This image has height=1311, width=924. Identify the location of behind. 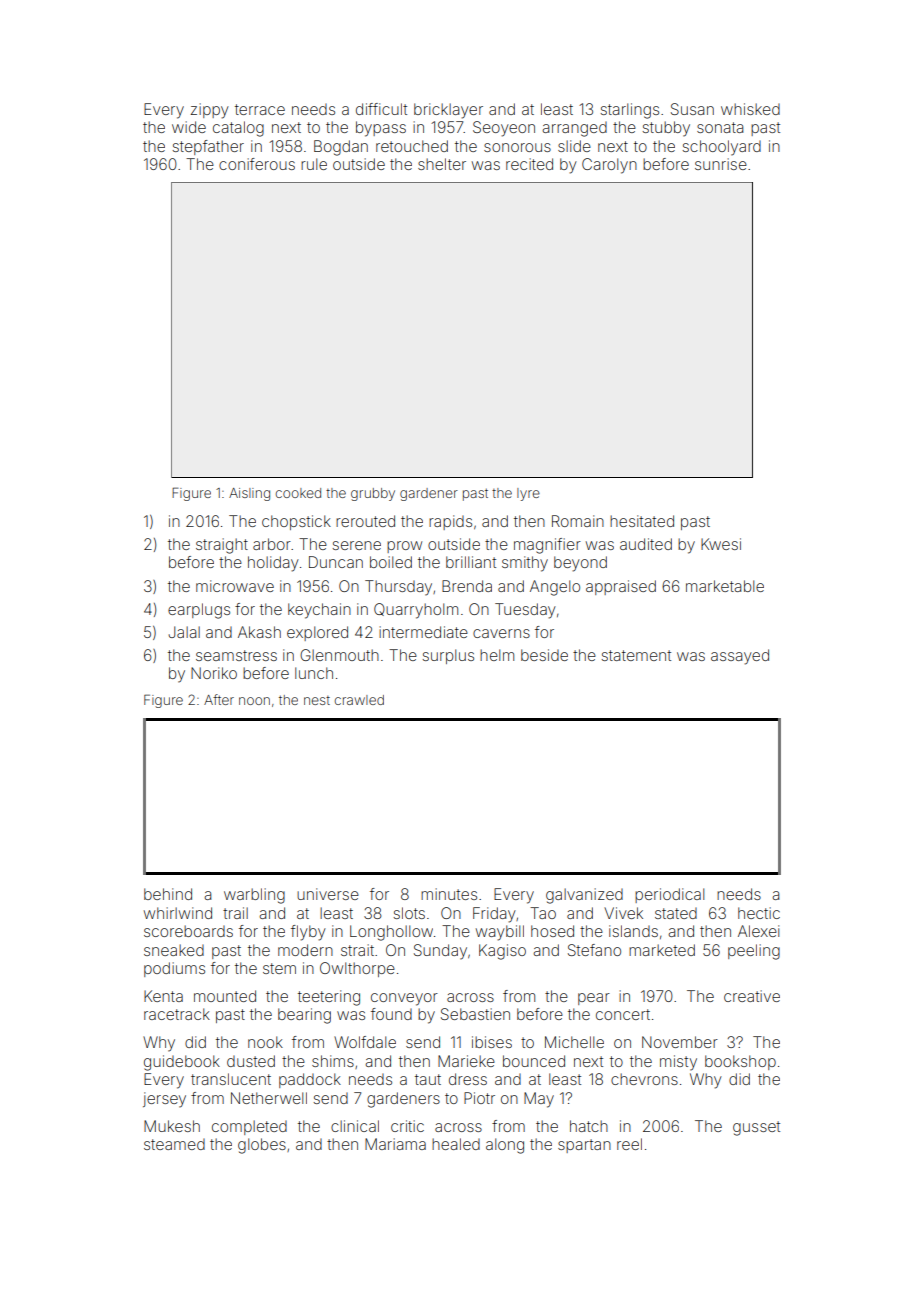
(168, 894).
